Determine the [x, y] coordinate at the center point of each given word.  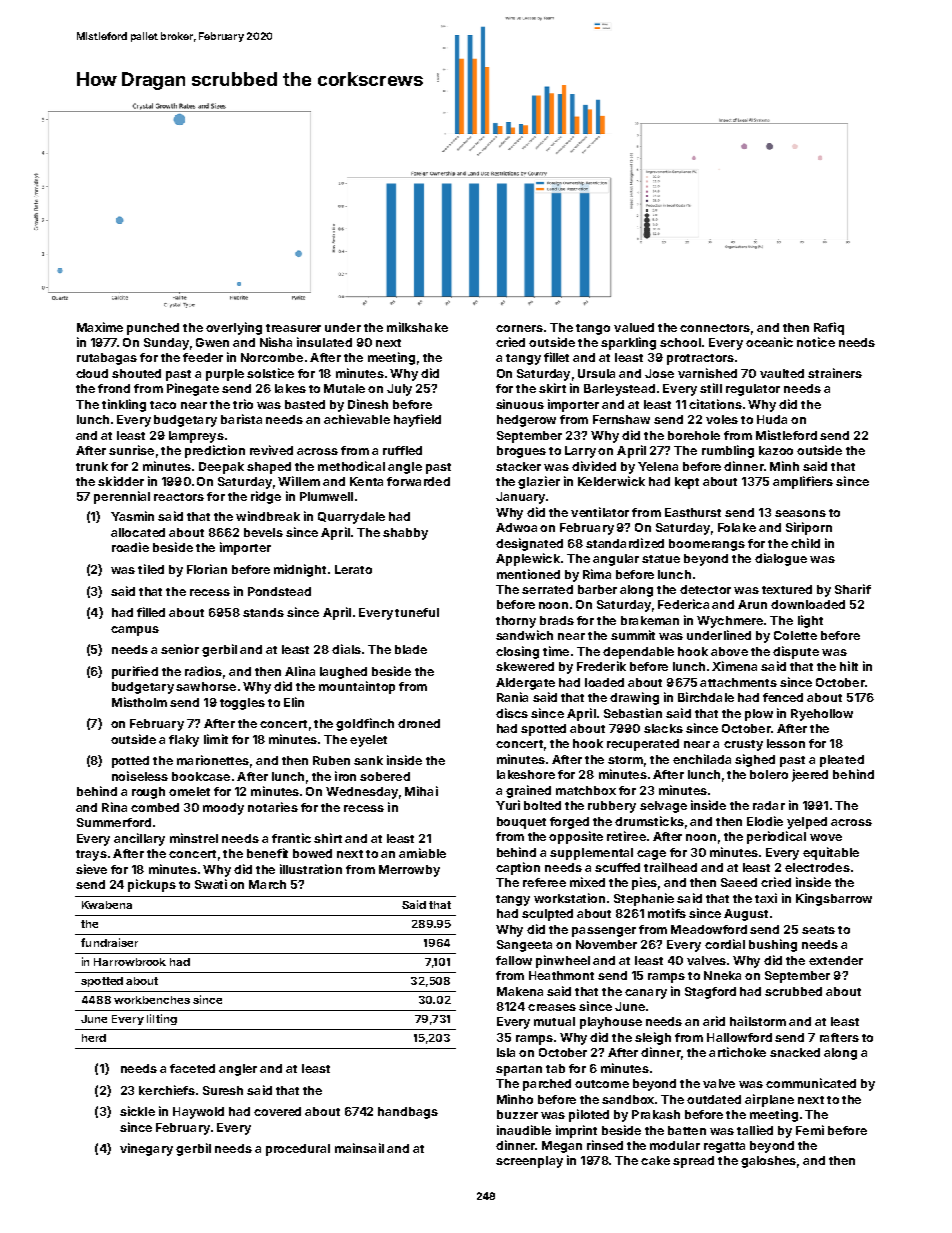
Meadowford [709, 929]
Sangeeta [524, 946]
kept [687, 483]
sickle [137, 1111]
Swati [211, 884]
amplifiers [803, 482]
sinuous [520, 404]
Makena [520, 991]
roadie [130, 547]
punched [153, 329]
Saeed [739, 882]
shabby [405, 534]
